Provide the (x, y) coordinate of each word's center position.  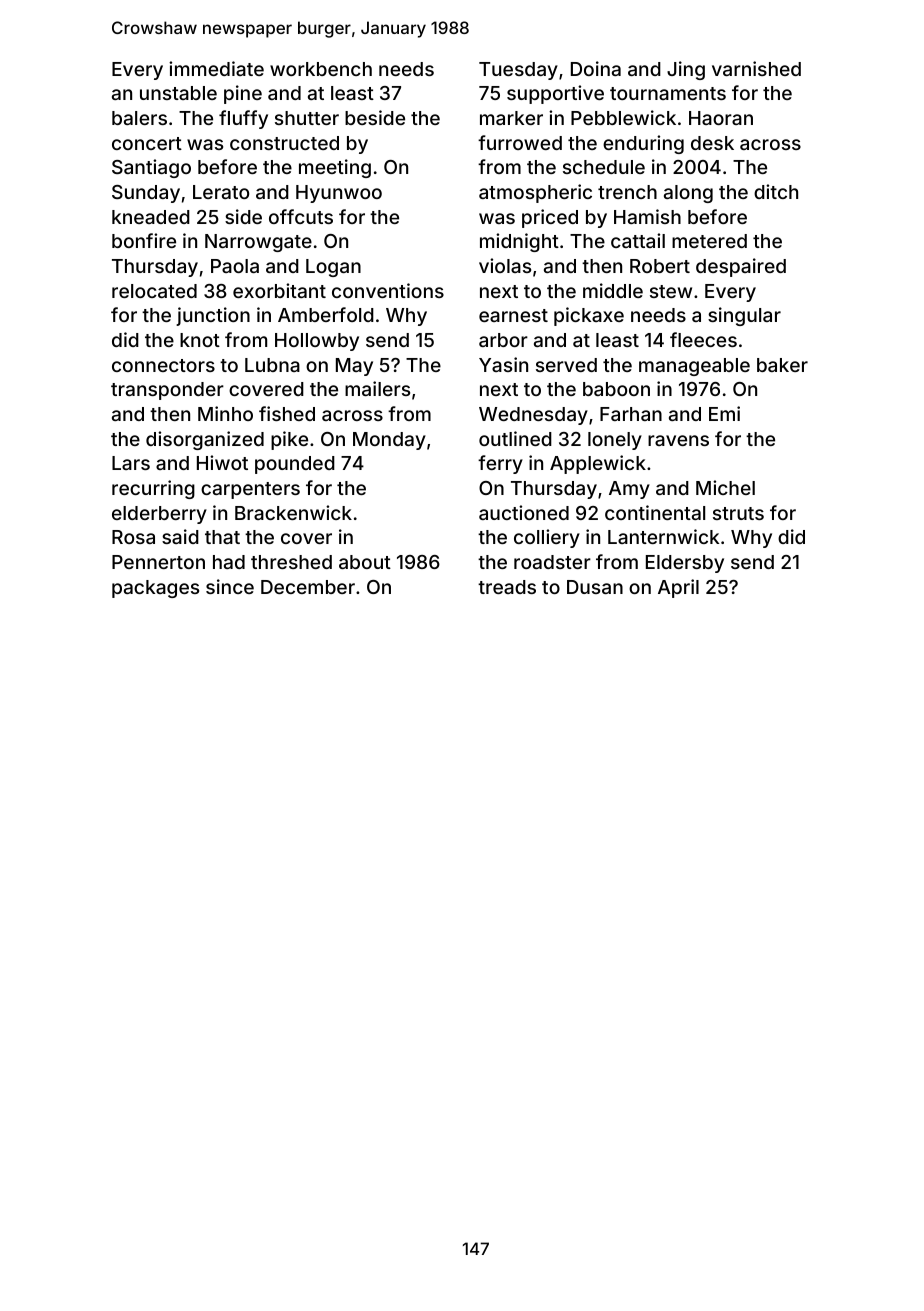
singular (744, 316)
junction (213, 316)
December (308, 587)
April (678, 588)
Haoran (721, 118)
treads (507, 587)
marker (511, 118)
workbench (321, 69)
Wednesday (533, 416)
